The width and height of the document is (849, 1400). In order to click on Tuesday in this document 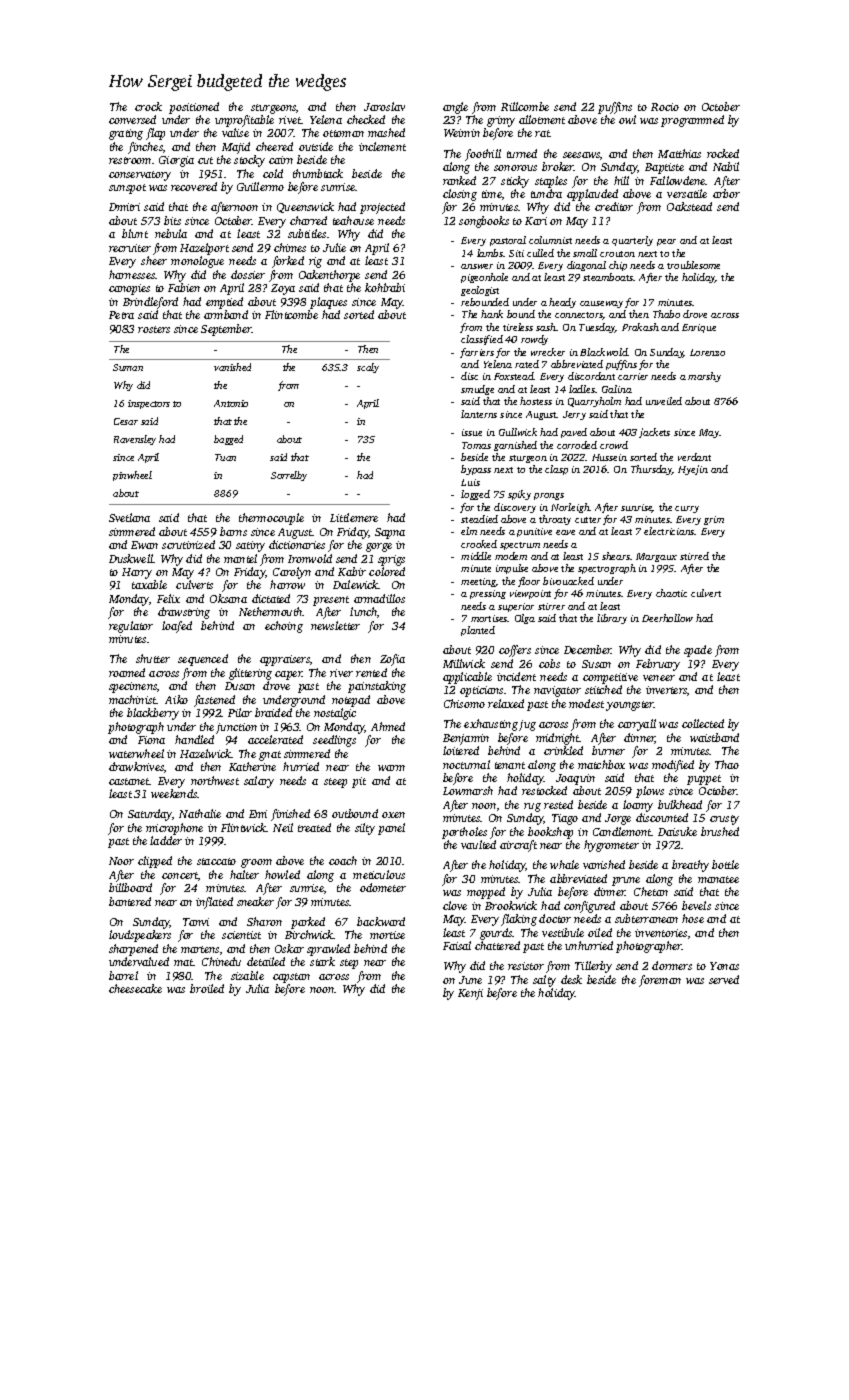, I will do `click(597, 328)`.
